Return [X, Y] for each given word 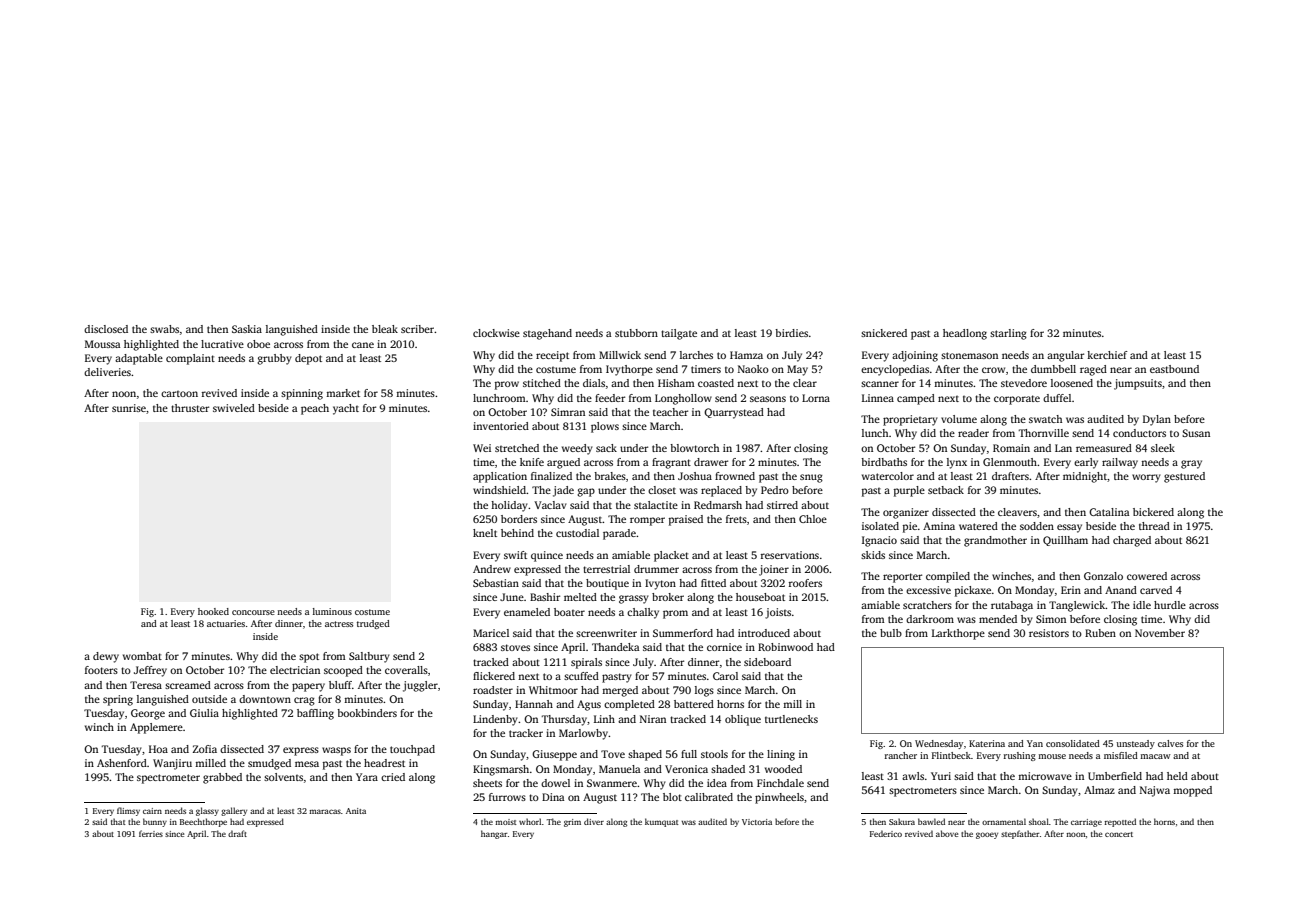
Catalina [1109, 512]
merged [620, 691]
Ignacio [879, 541]
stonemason [969, 355]
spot [309, 658]
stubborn [636, 333]
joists [778, 613]
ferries [151, 833]
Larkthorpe [958, 634]
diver [594, 821]
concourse [253, 612]
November [1160, 633]
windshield [499, 490]
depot [308, 359]
